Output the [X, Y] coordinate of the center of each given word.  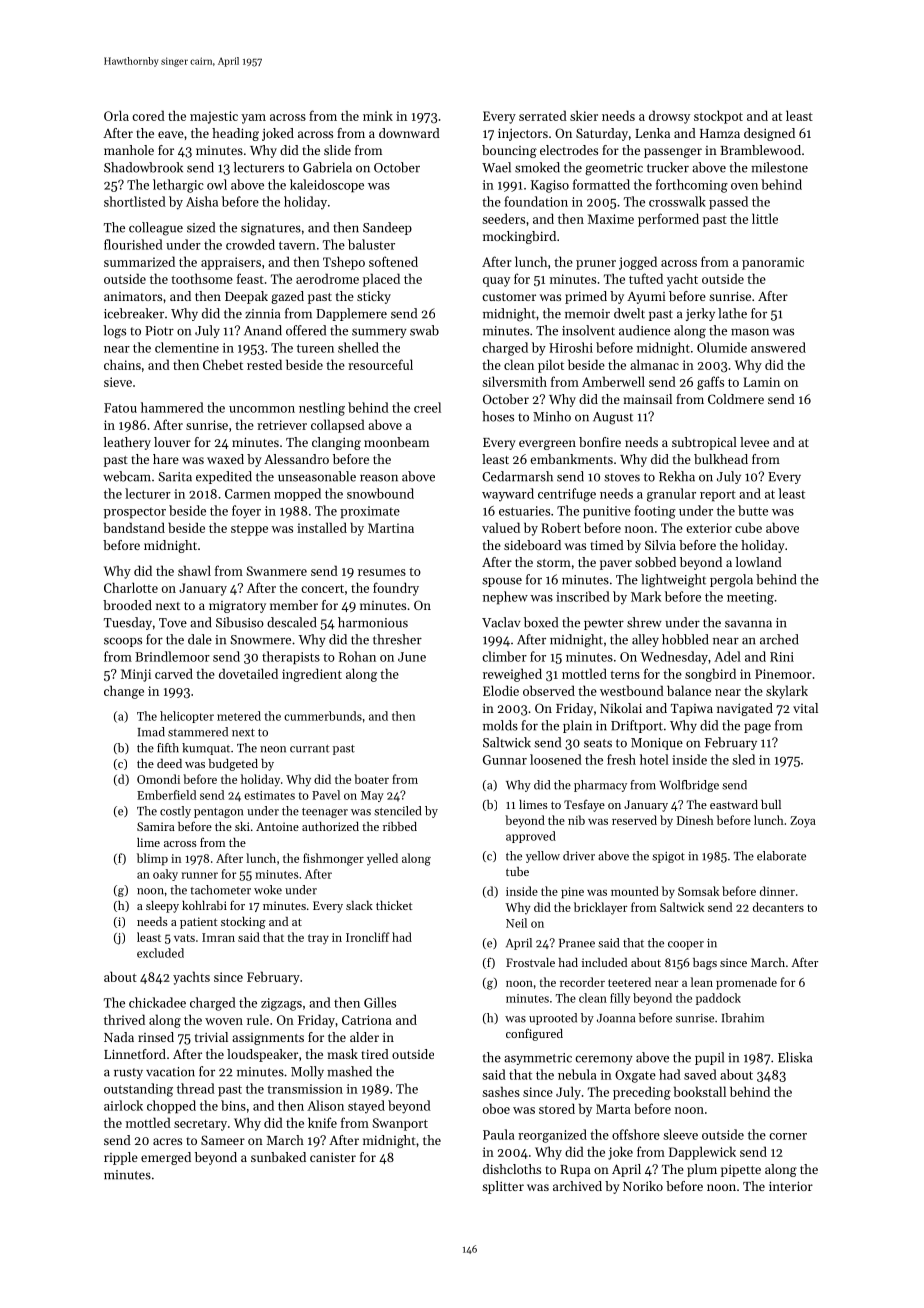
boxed [541, 622]
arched [779, 639]
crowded [250, 244]
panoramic [773, 263]
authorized [330, 826]
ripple [121, 1158]
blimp [152, 859]
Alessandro [296, 459]
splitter [503, 1187]
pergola [731, 581]
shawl [194, 570]
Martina [391, 528]
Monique [657, 744]
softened [393, 261]
